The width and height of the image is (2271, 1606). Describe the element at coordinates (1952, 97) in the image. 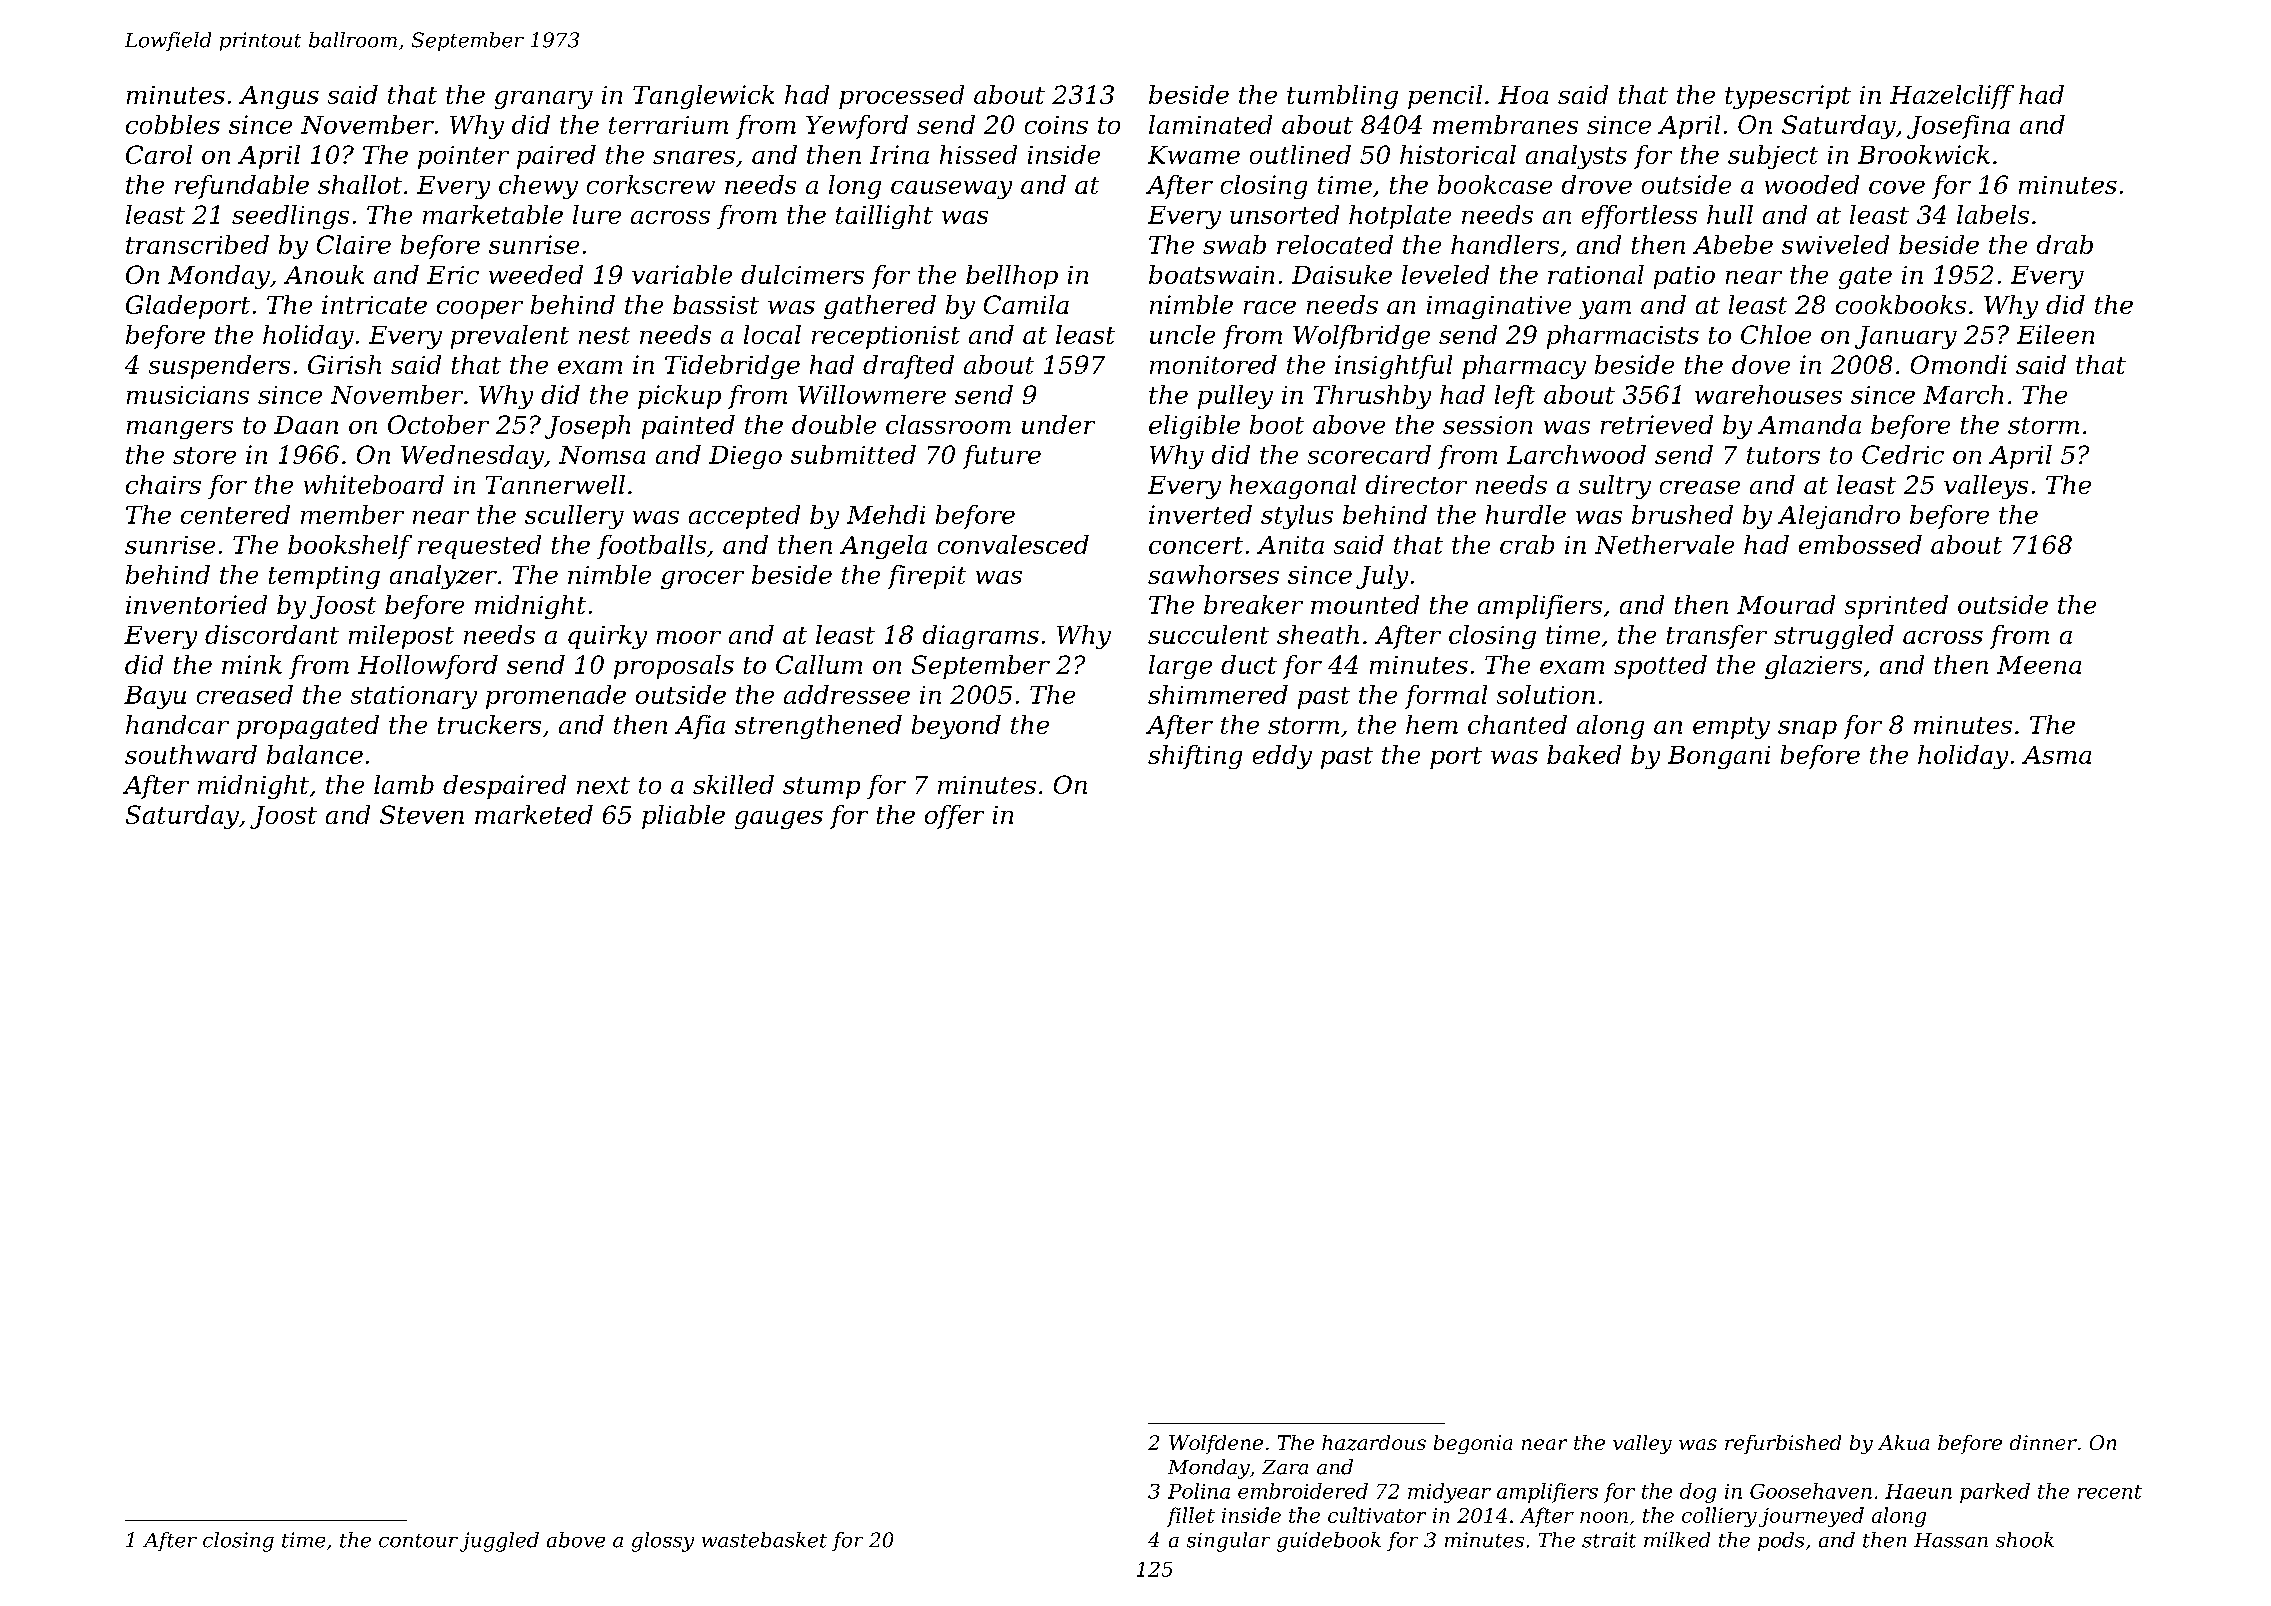

I see `Hazelcliff` at that location.
